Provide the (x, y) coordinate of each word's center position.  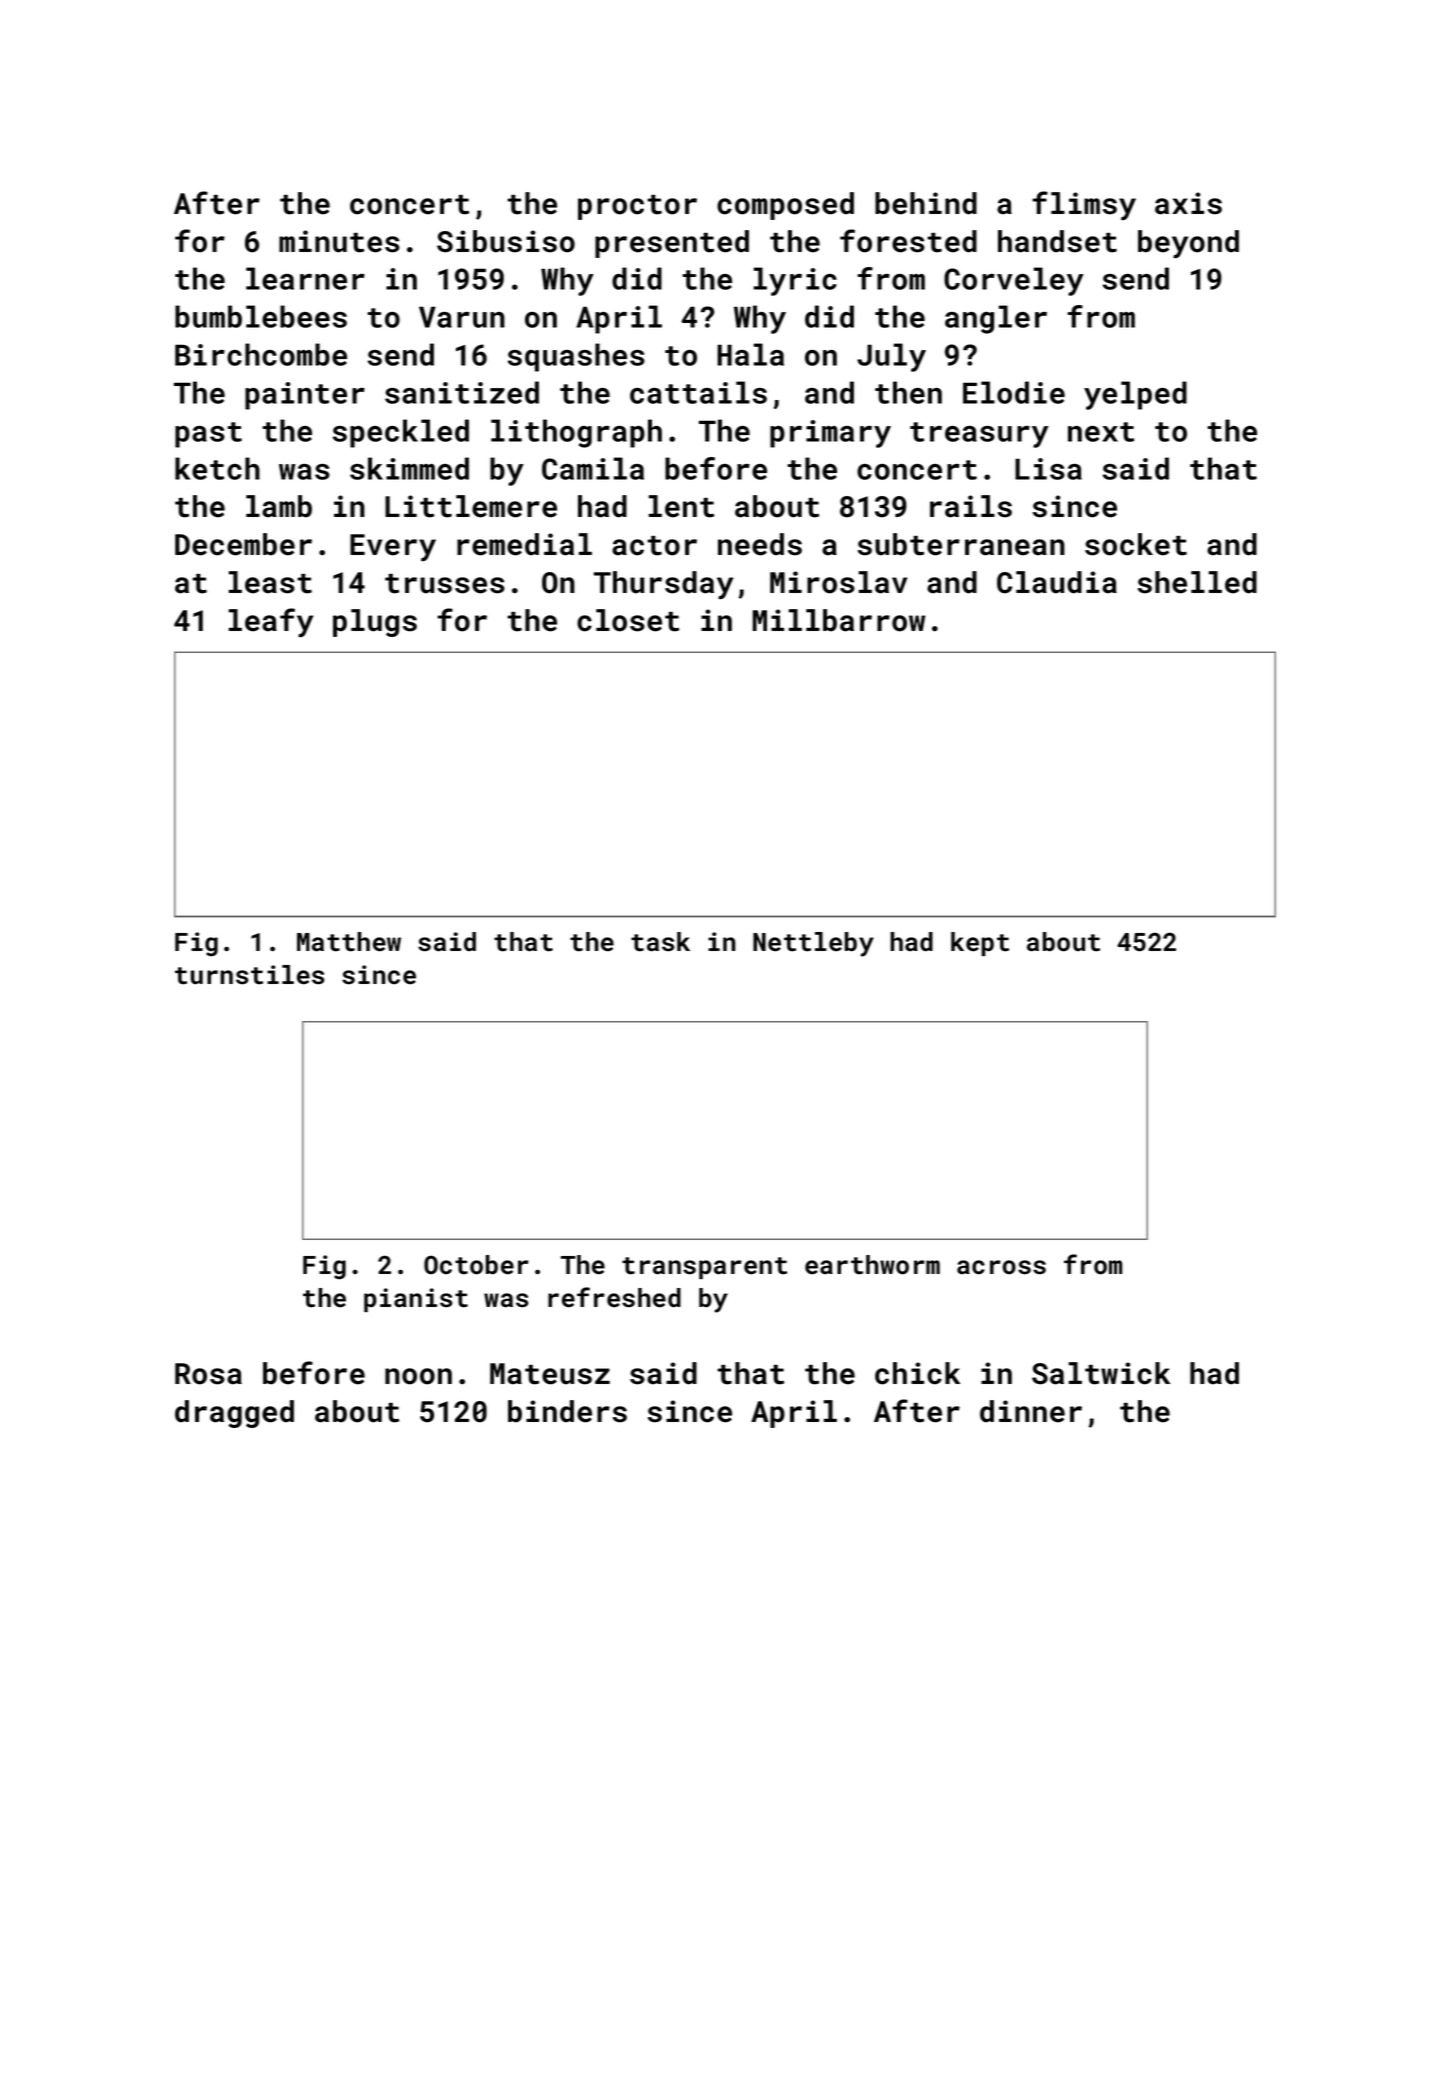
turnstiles (249, 975)
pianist (416, 1300)
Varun (462, 317)
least (270, 582)
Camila (593, 468)
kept (980, 944)
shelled (1197, 582)
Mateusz (550, 1374)
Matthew (349, 942)
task (660, 942)
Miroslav (838, 582)
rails (971, 506)
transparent (704, 1268)
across (1001, 1267)
